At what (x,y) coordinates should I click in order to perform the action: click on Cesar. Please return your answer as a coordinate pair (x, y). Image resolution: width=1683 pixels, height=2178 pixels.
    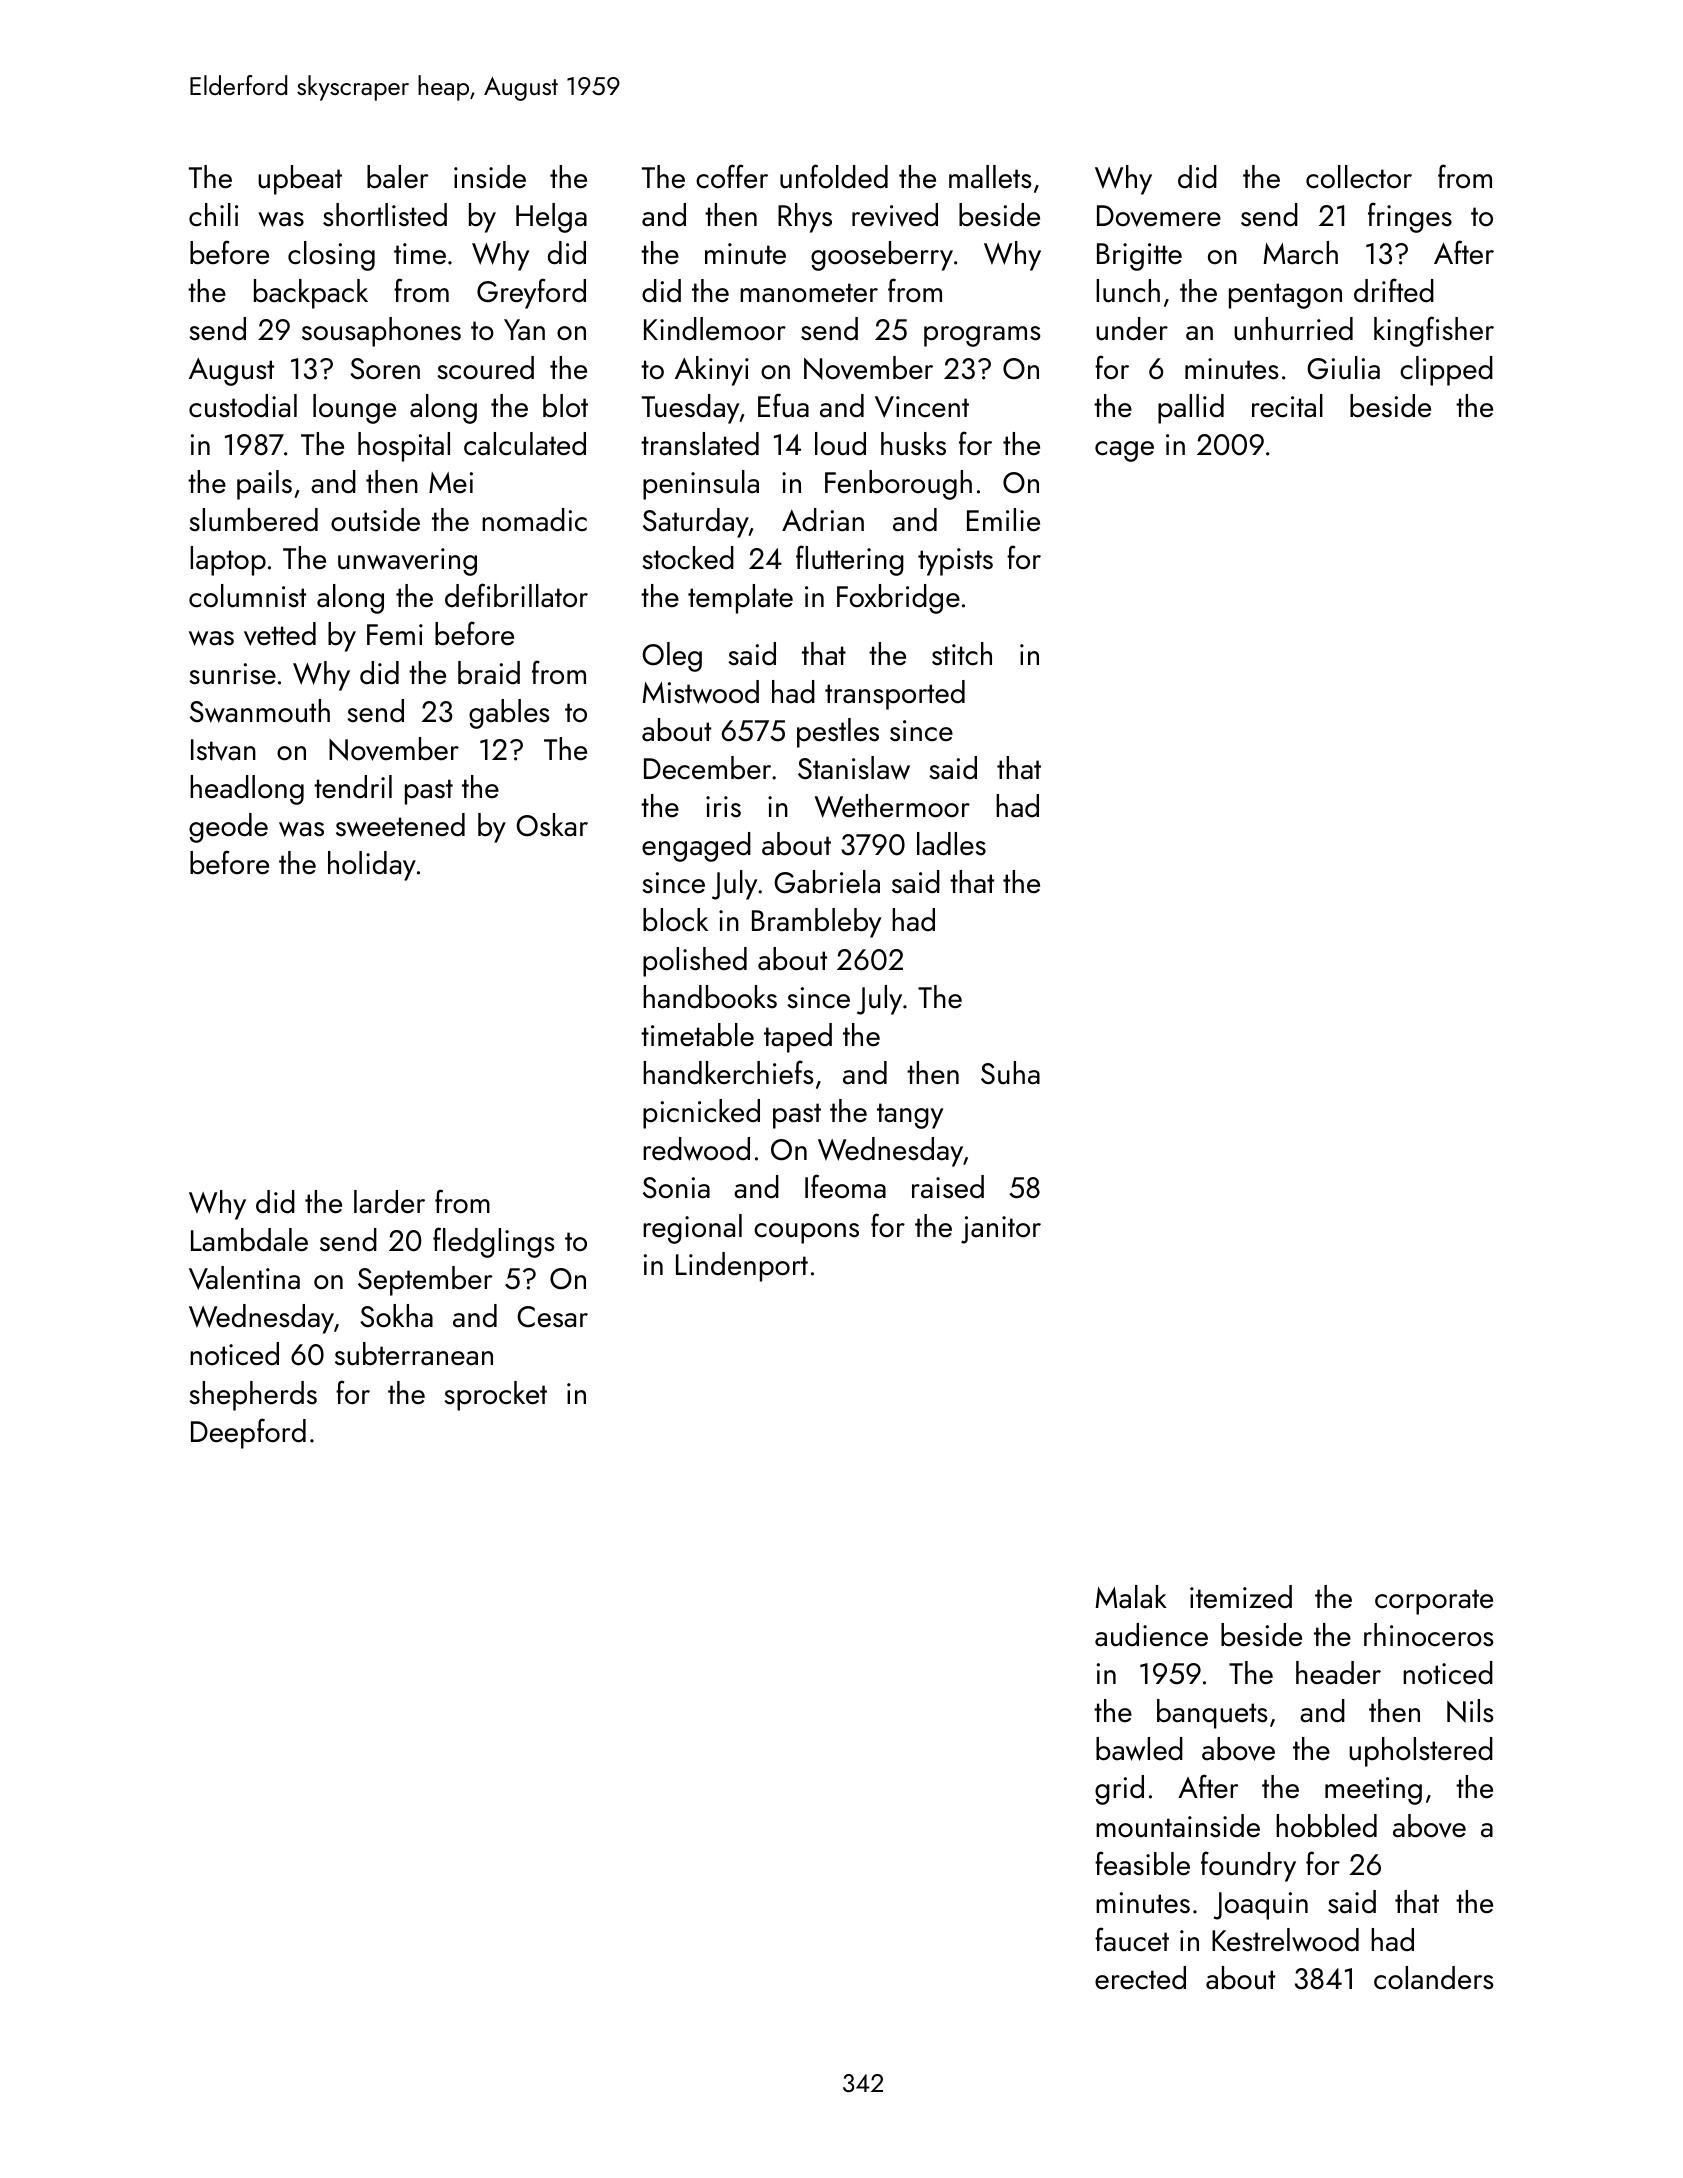
    Looking at the image, I should click on (552, 1317).
